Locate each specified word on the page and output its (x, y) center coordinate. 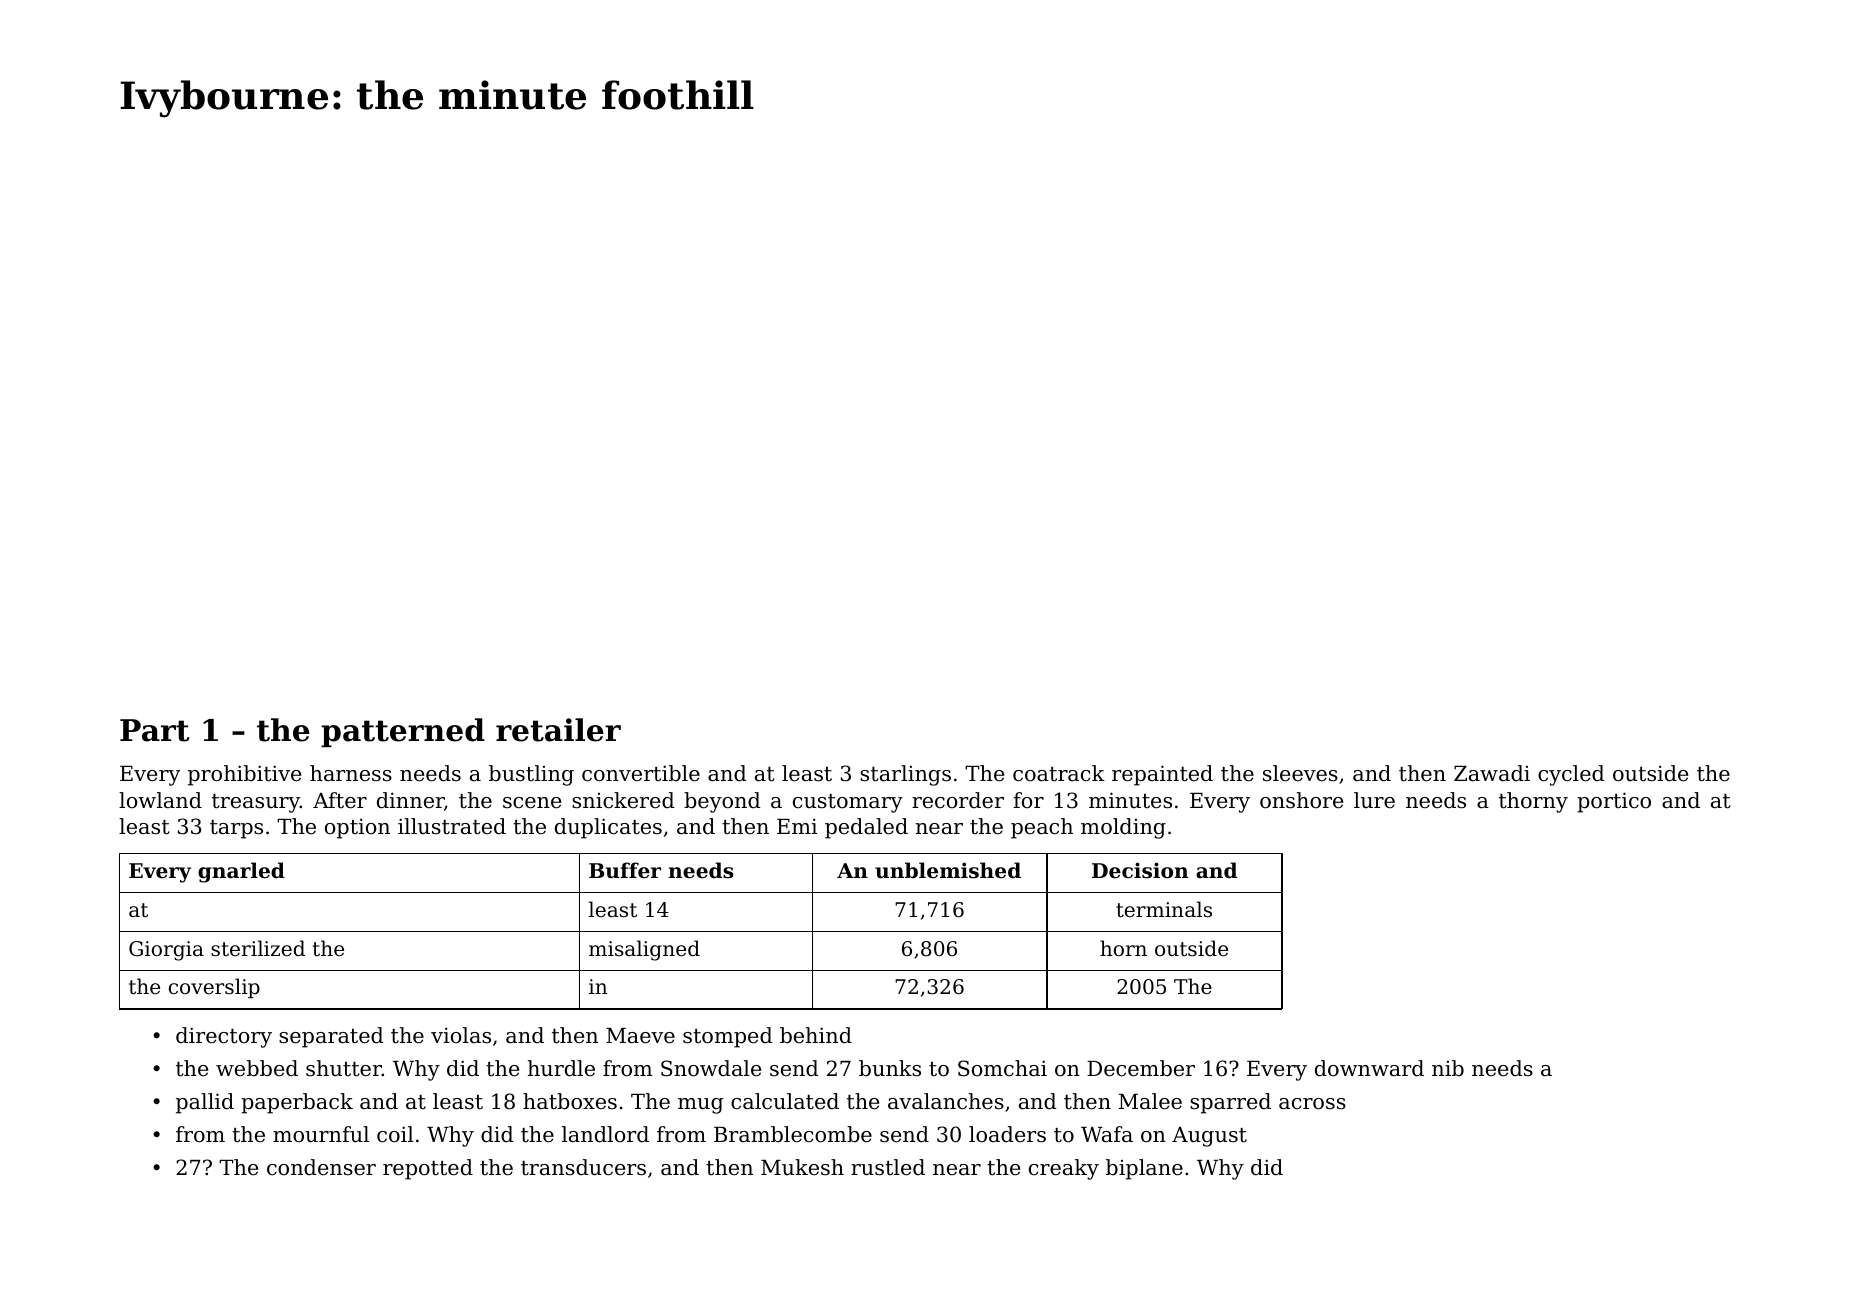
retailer (558, 730)
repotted (428, 1169)
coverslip (214, 988)
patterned (403, 732)
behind (816, 1035)
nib (1448, 1068)
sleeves (1300, 773)
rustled (888, 1167)
